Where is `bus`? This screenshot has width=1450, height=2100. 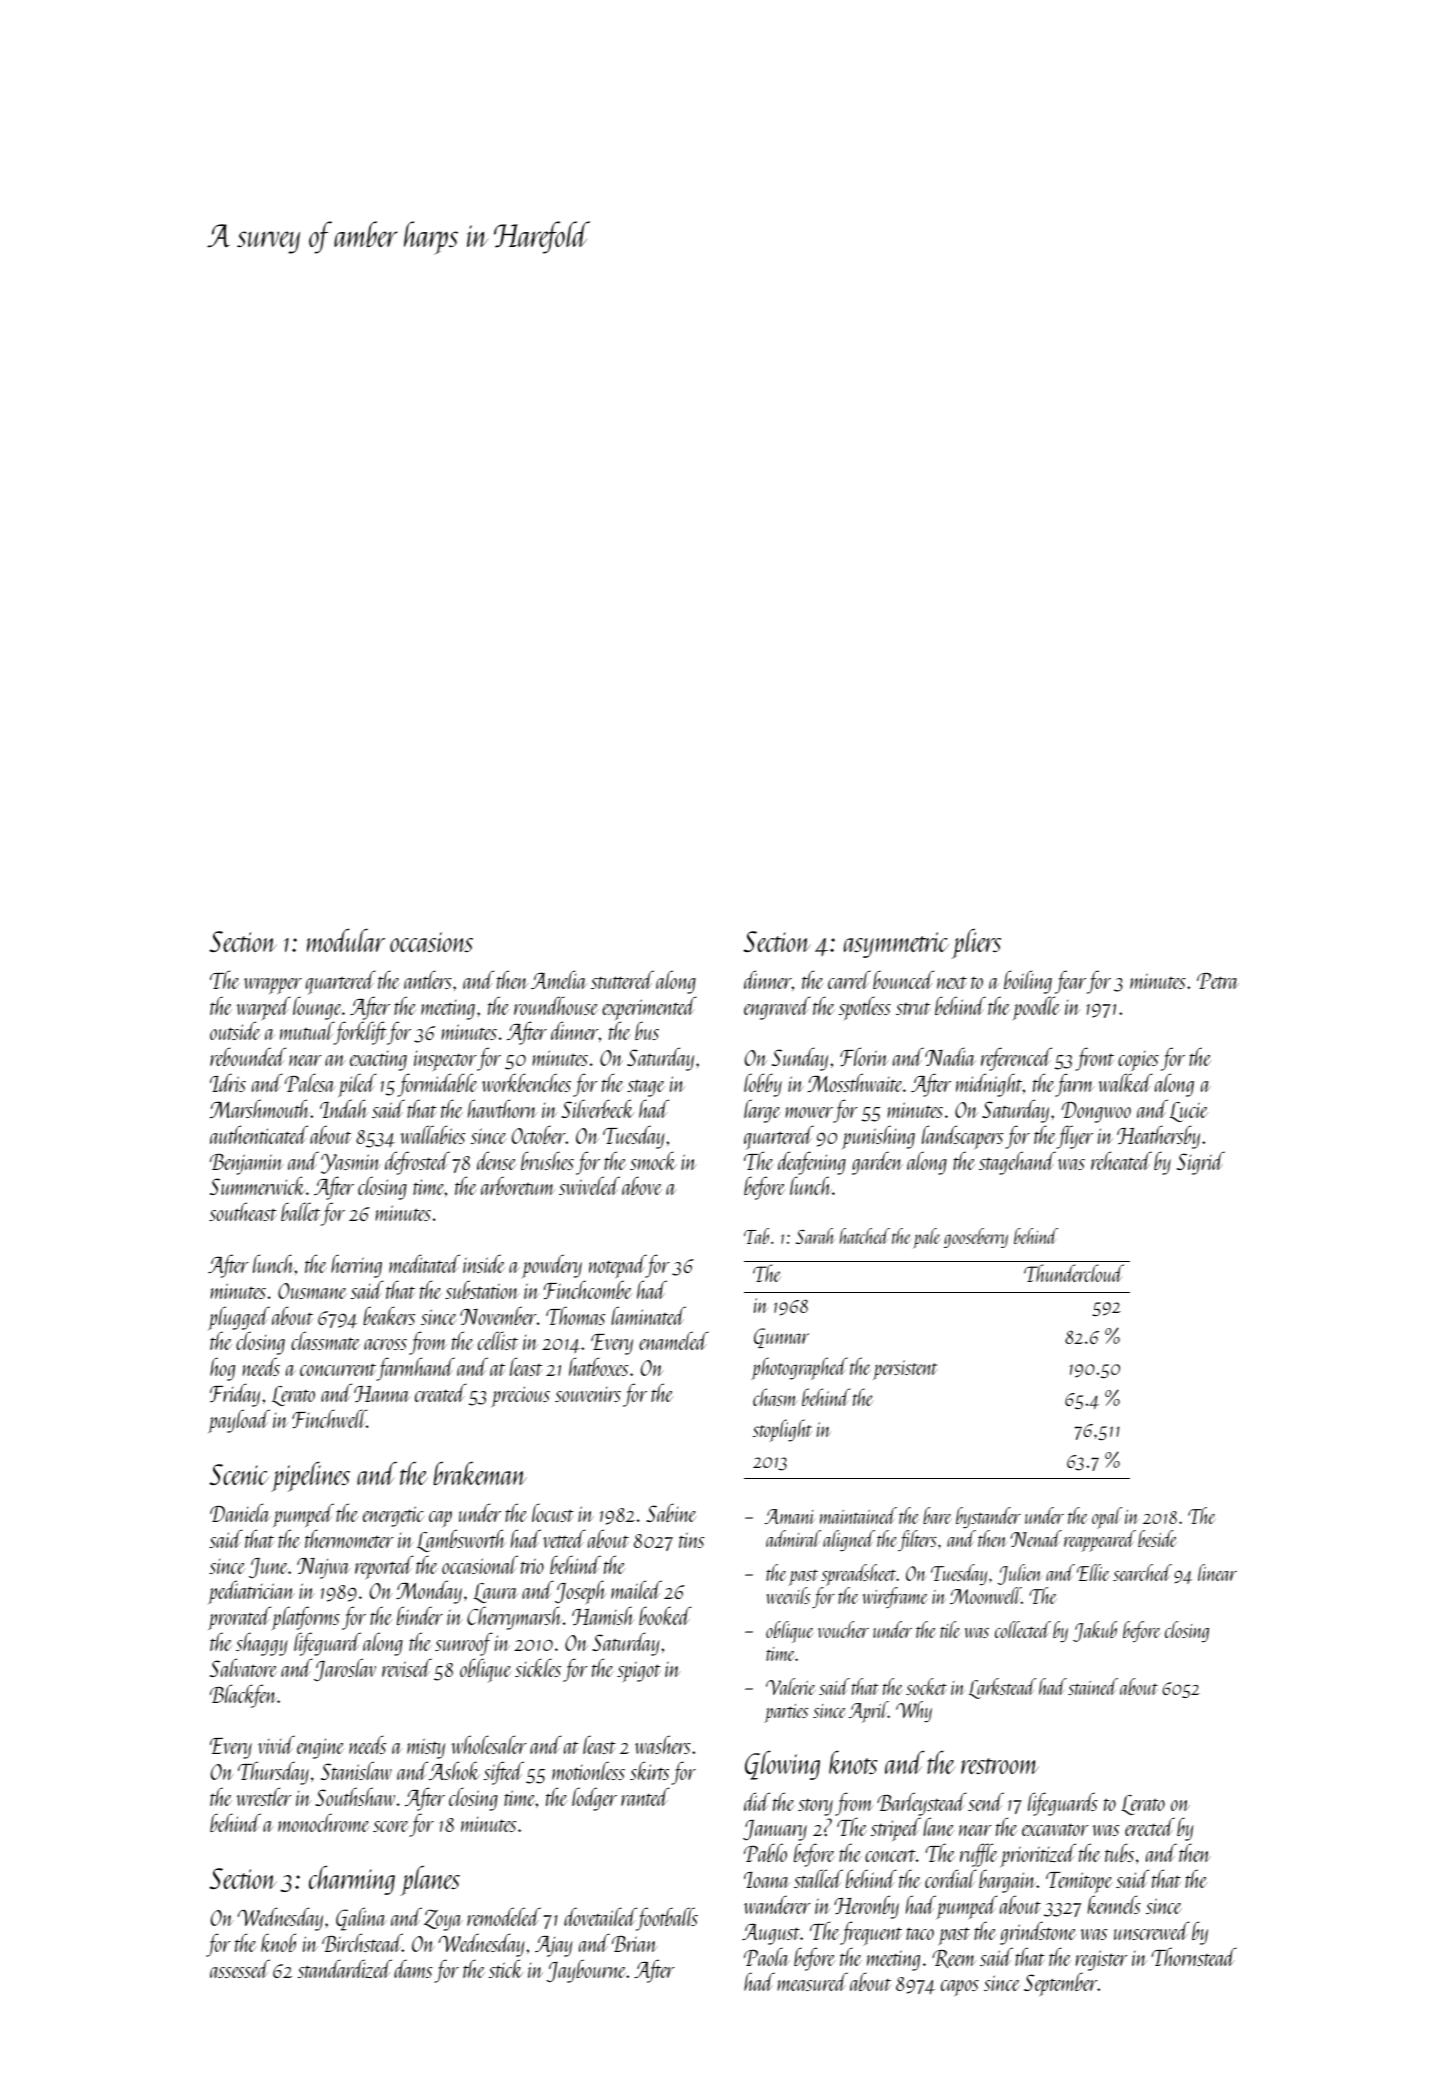 bus is located at coordinates (647, 1030).
